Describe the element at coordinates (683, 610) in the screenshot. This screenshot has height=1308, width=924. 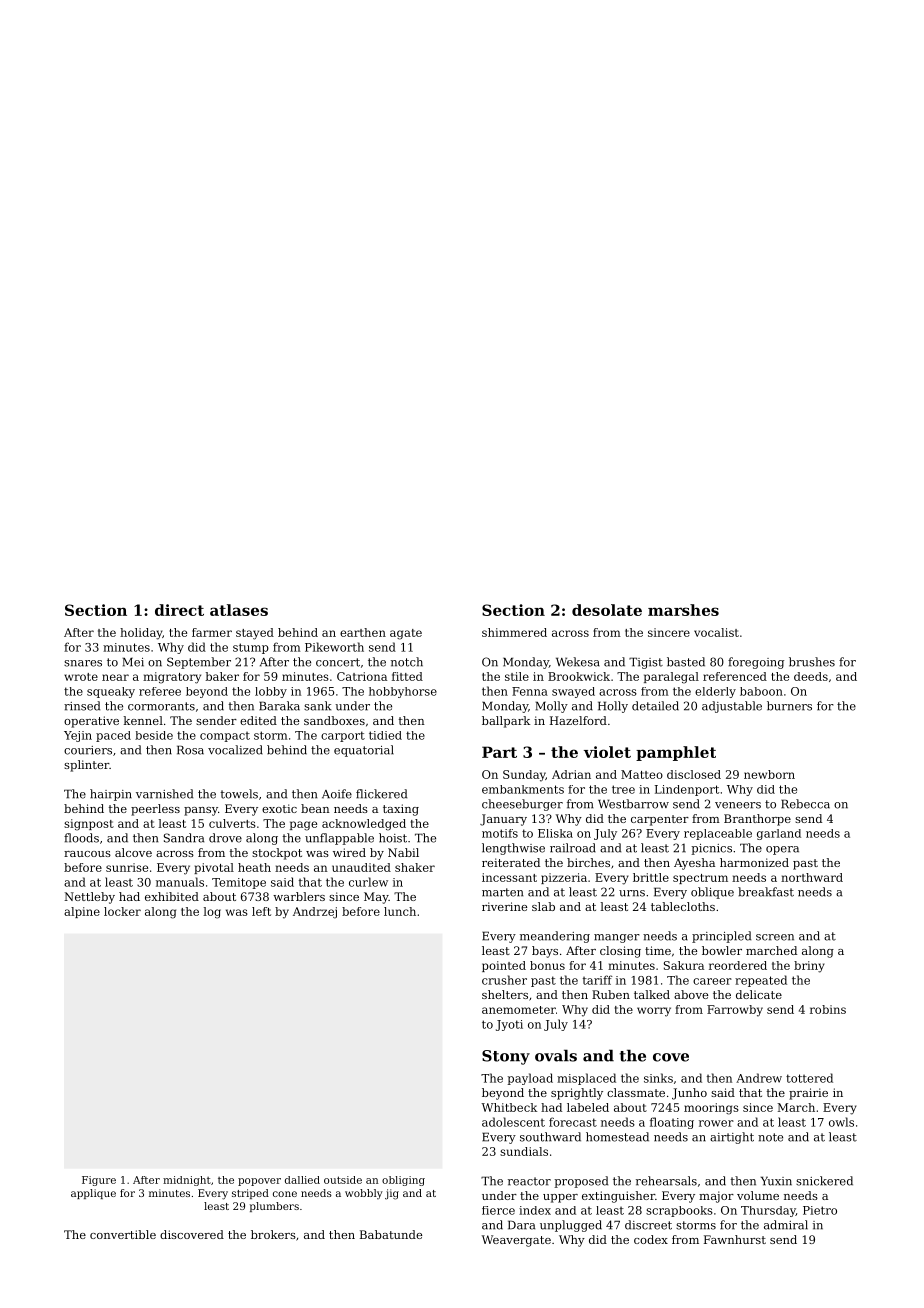
I see `marshes` at that location.
